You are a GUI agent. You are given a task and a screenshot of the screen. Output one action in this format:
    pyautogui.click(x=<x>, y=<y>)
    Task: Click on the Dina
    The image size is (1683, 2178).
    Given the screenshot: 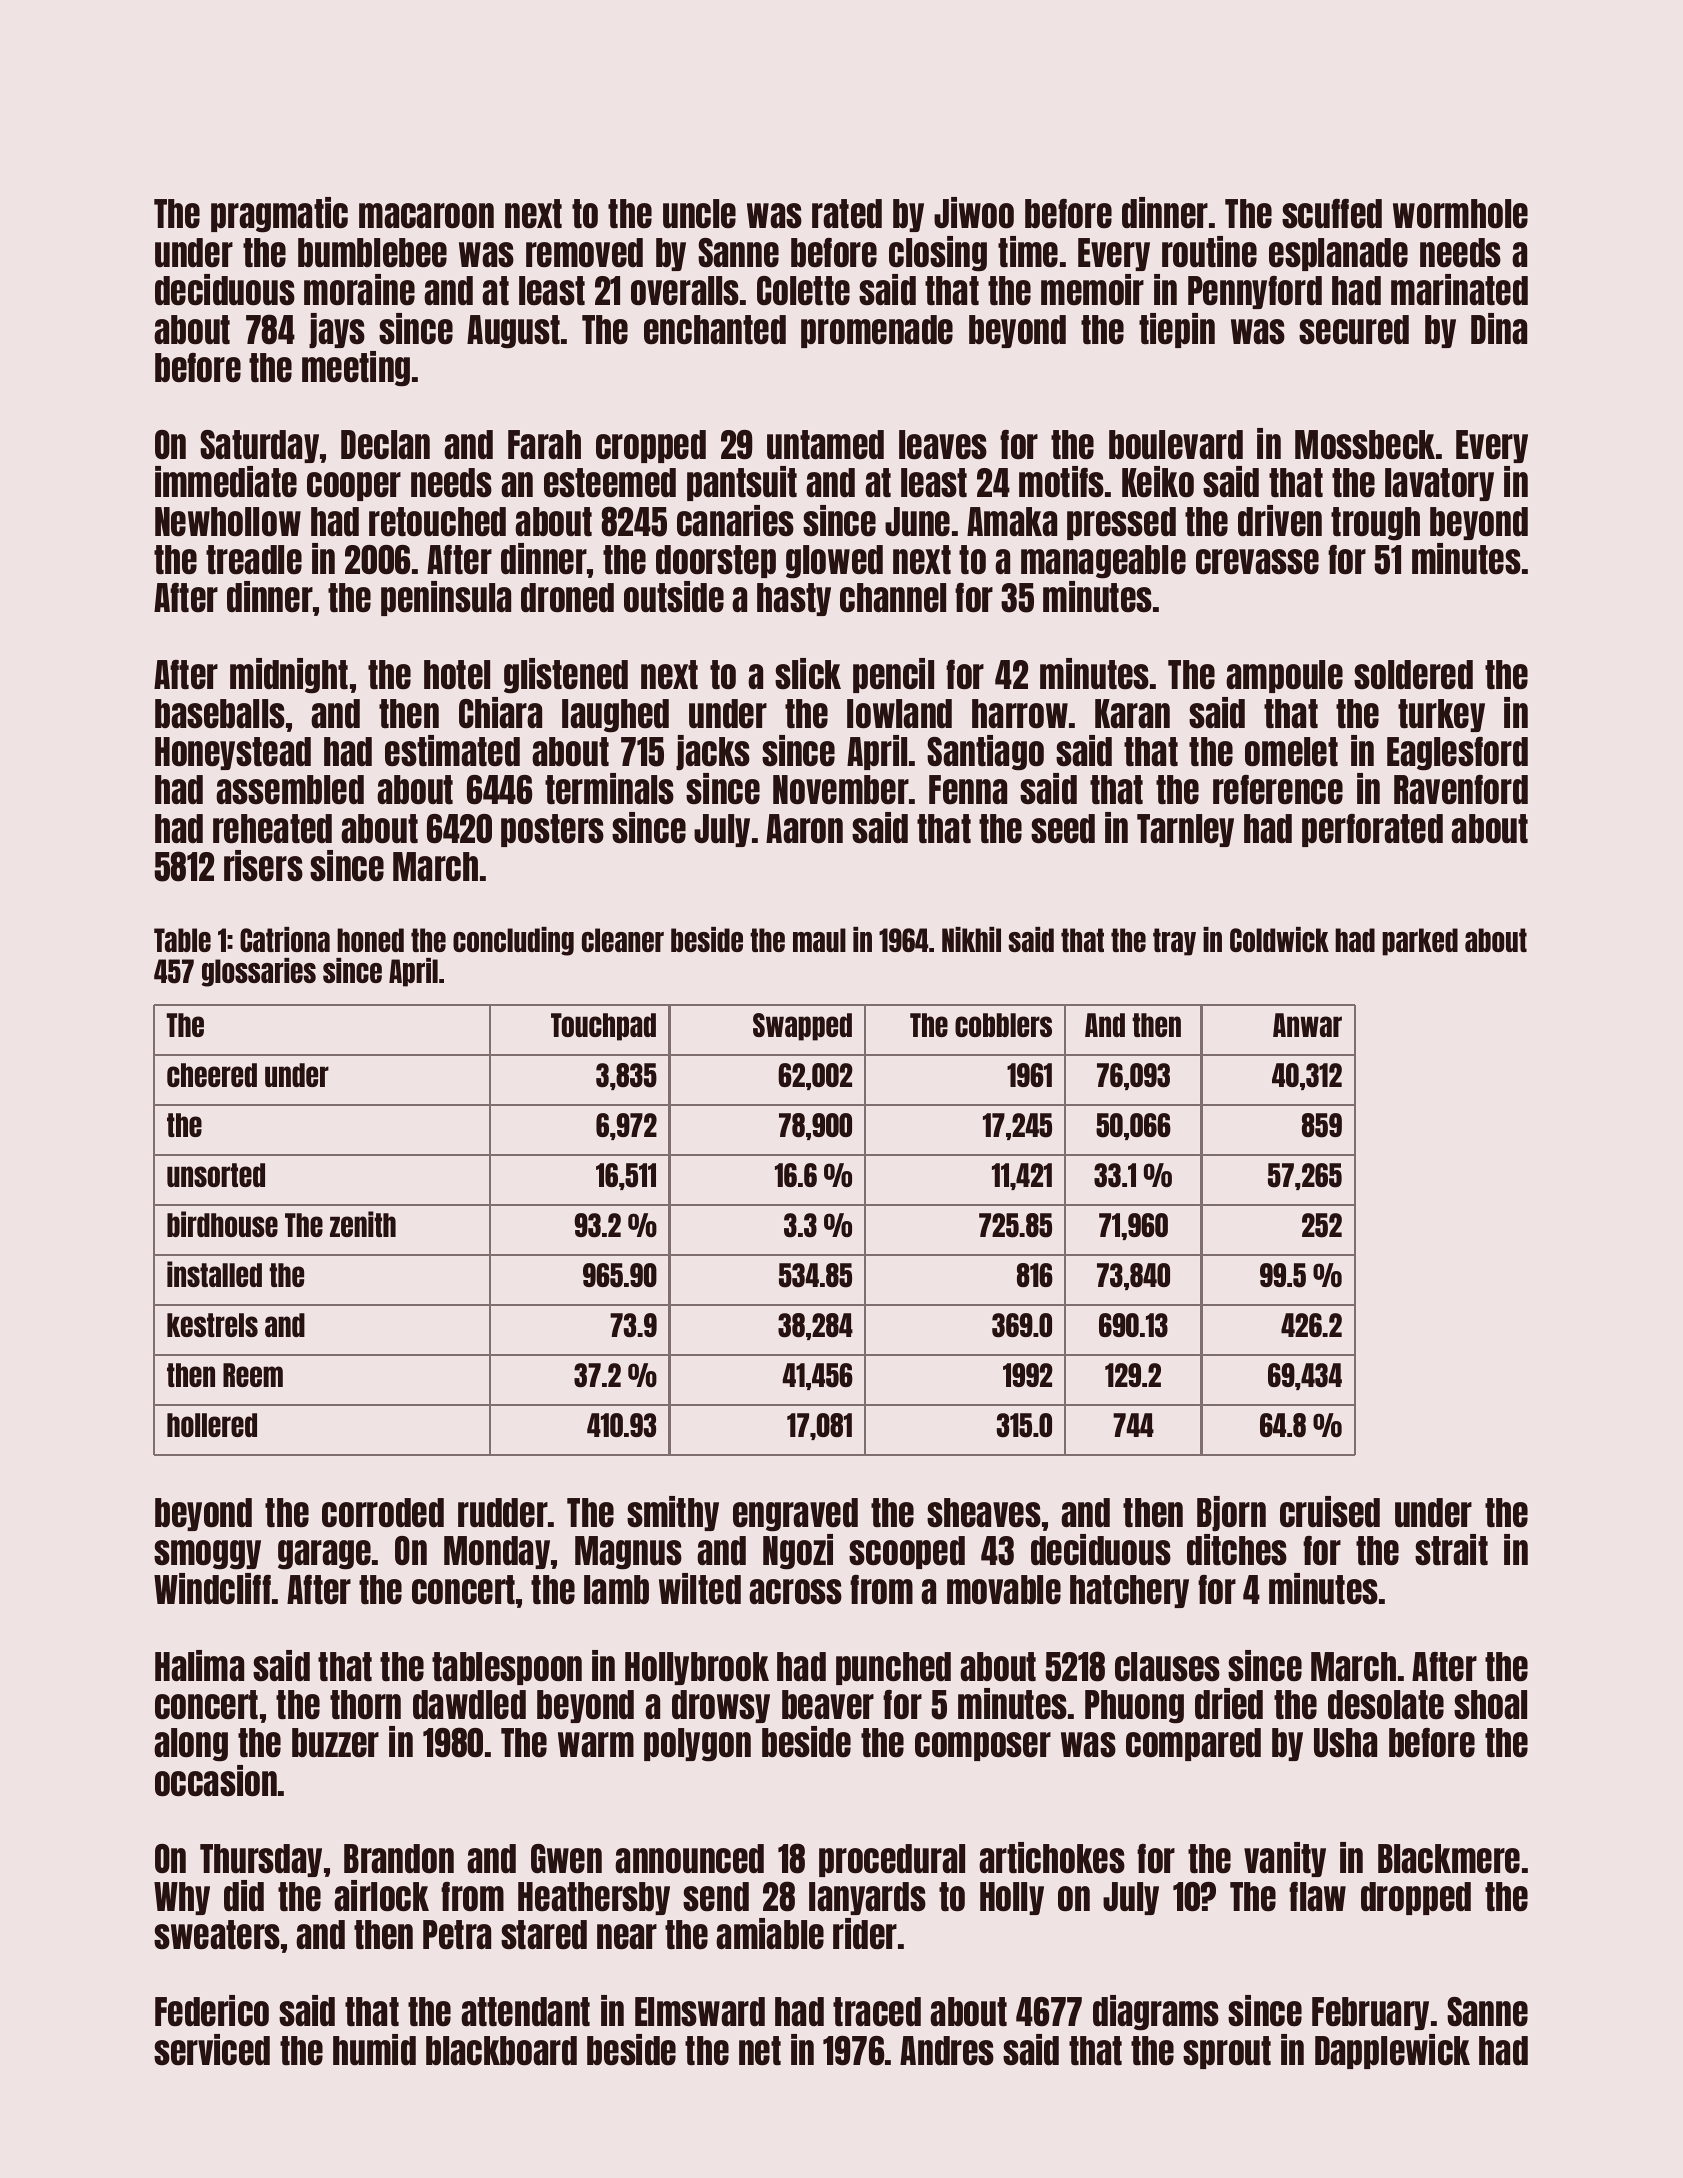 What is the action you would take?
    pyautogui.click(x=1499, y=328)
